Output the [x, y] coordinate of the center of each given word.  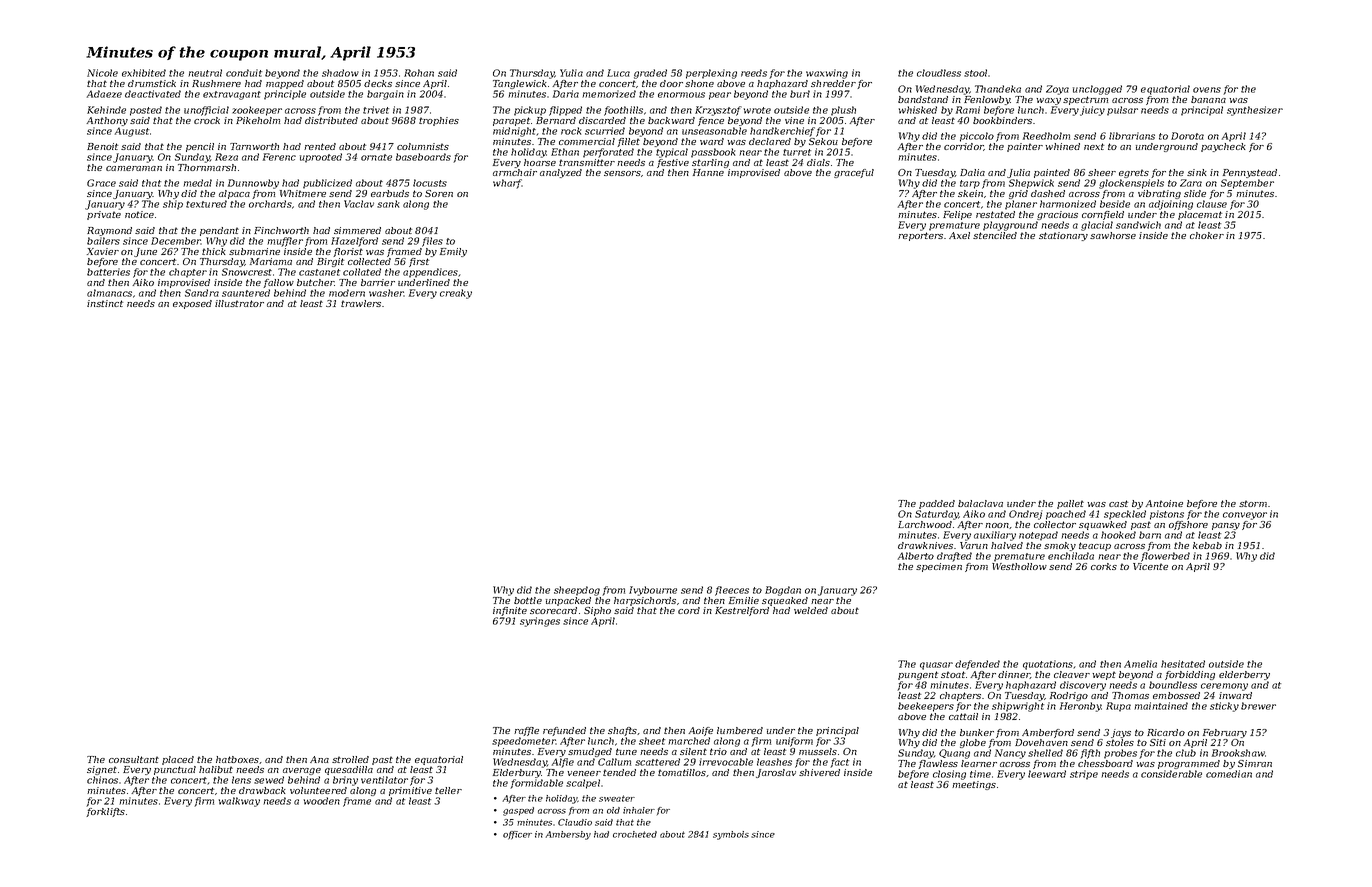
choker [1207, 235]
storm [1253, 503]
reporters [920, 236]
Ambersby [568, 835]
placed [178, 760]
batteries [108, 272]
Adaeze [104, 94]
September [1247, 184]
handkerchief [782, 132]
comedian [1229, 774]
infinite [510, 611]
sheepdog [577, 591]
